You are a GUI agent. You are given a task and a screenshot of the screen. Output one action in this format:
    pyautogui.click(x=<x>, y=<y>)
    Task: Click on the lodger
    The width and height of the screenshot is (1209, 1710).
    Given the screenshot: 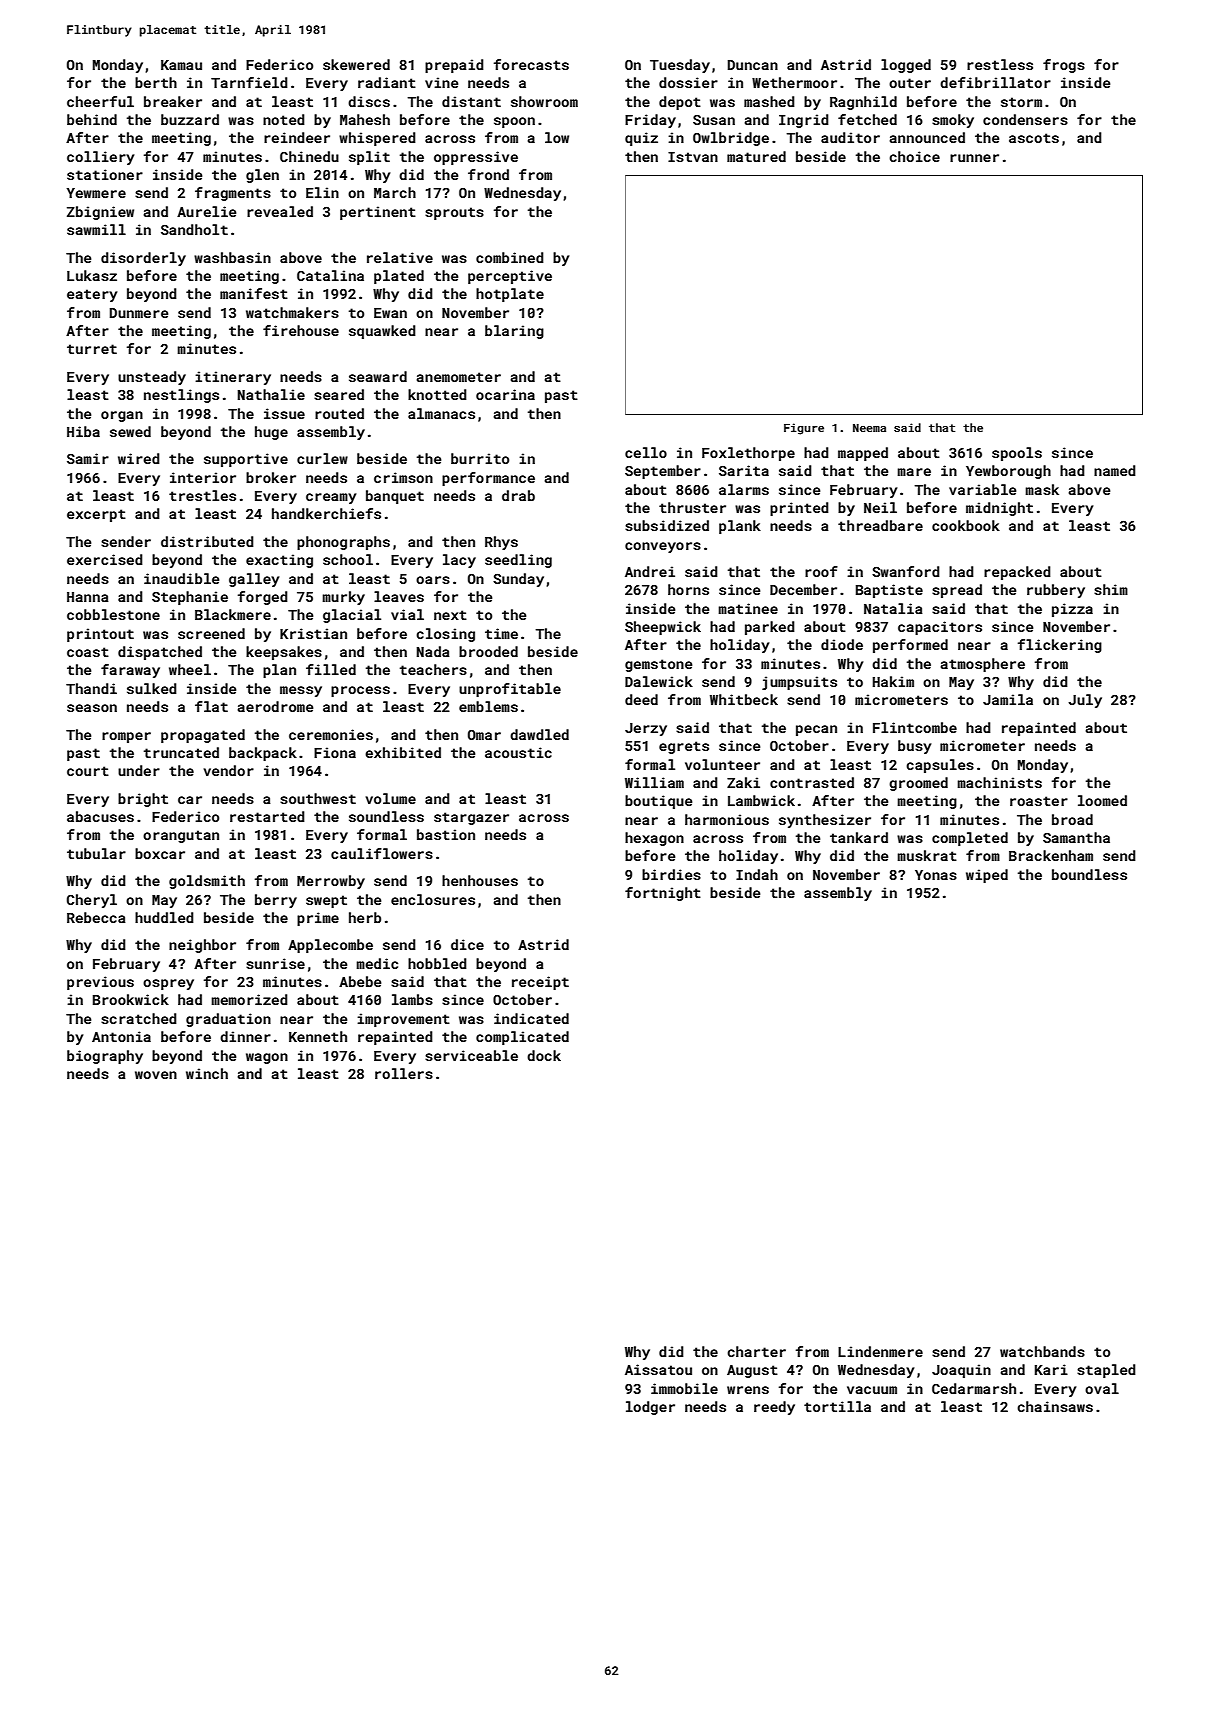 What is the action you would take?
    pyautogui.click(x=650, y=1408)
